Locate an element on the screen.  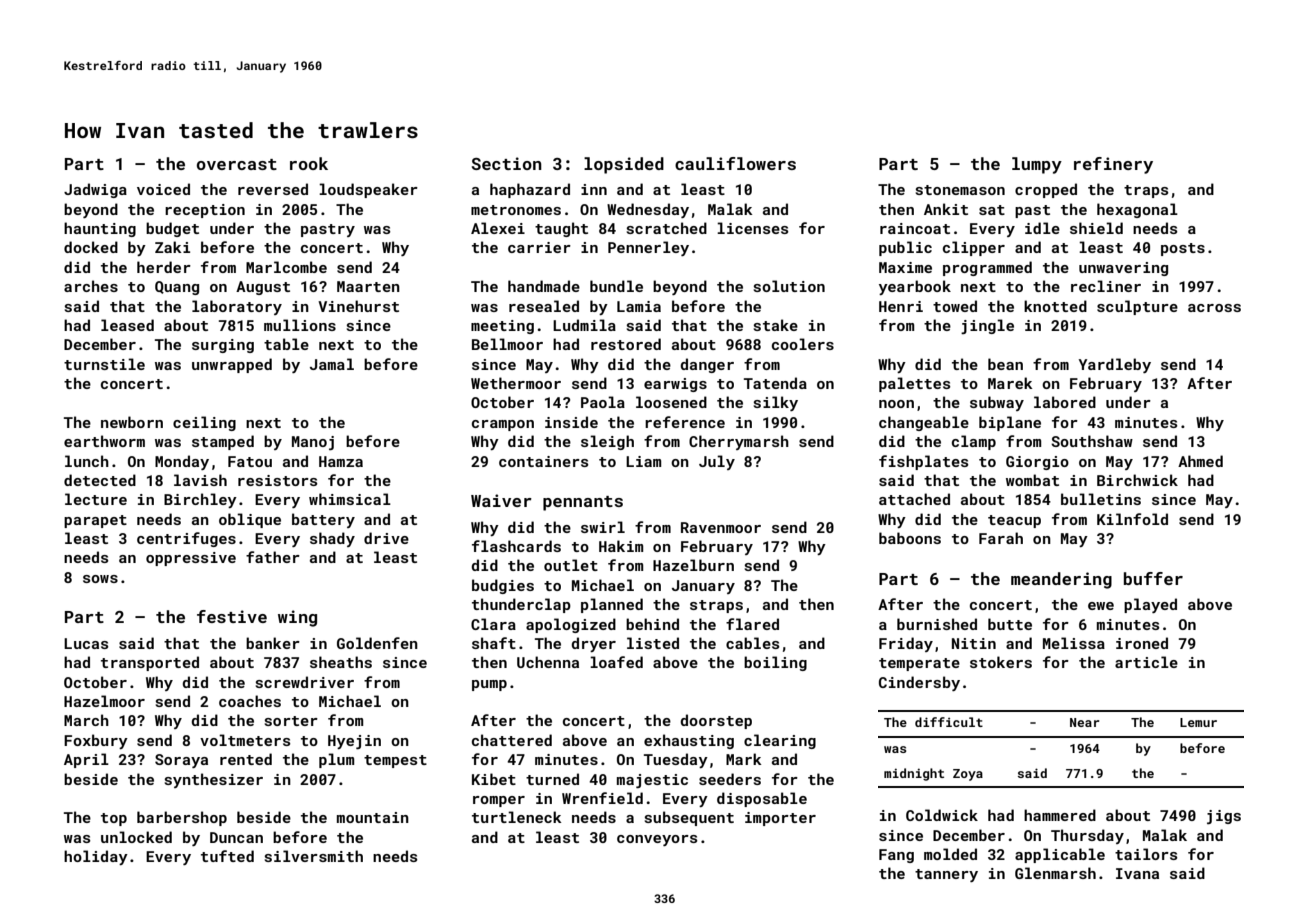
Marlcombe is located at coordinates (286, 267).
